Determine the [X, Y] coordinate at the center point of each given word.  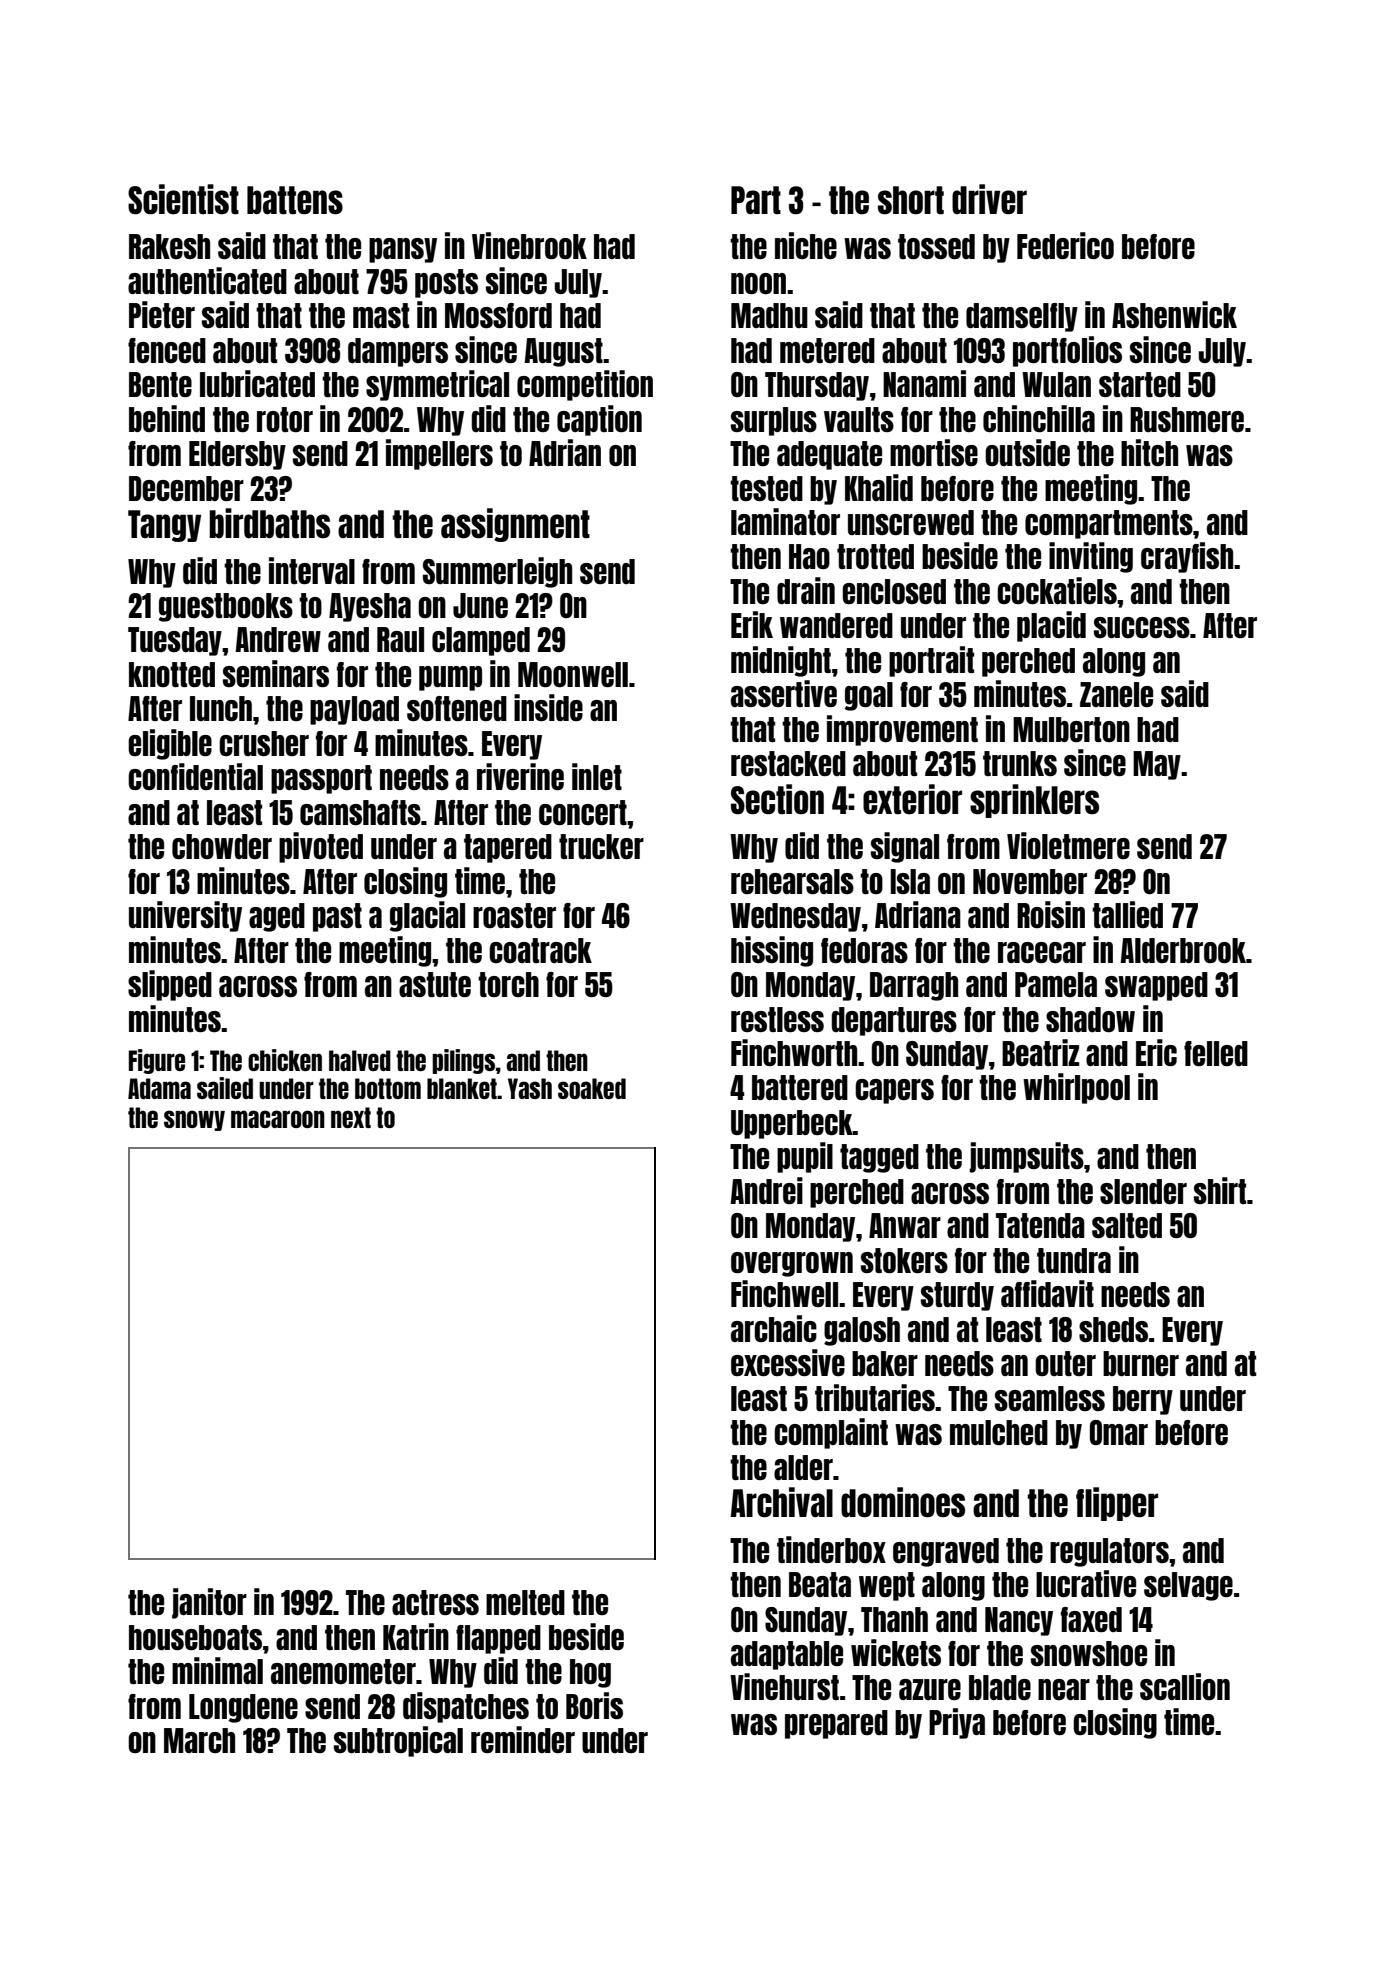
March [199, 1740]
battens [295, 200]
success [1142, 627]
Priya [957, 1723]
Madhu [769, 315]
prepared [836, 1724]
